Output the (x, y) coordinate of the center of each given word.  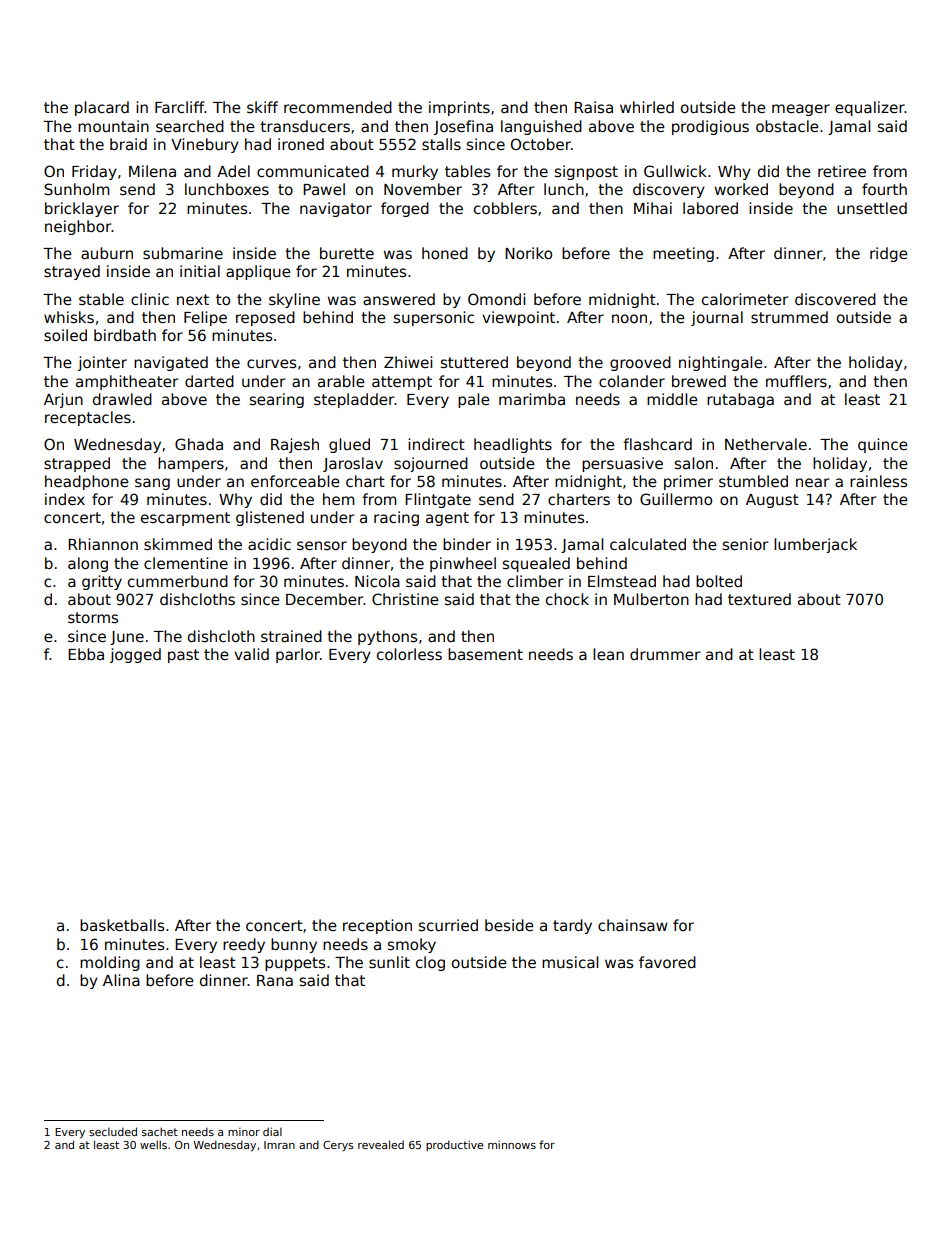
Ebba (86, 654)
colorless (409, 654)
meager (801, 110)
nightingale (721, 363)
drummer (665, 654)
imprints (459, 108)
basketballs (122, 925)
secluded (113, 1131)
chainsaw (633, 925)
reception (377, 926)
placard (102, 108)
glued (349, 445)
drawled (122, 399)
